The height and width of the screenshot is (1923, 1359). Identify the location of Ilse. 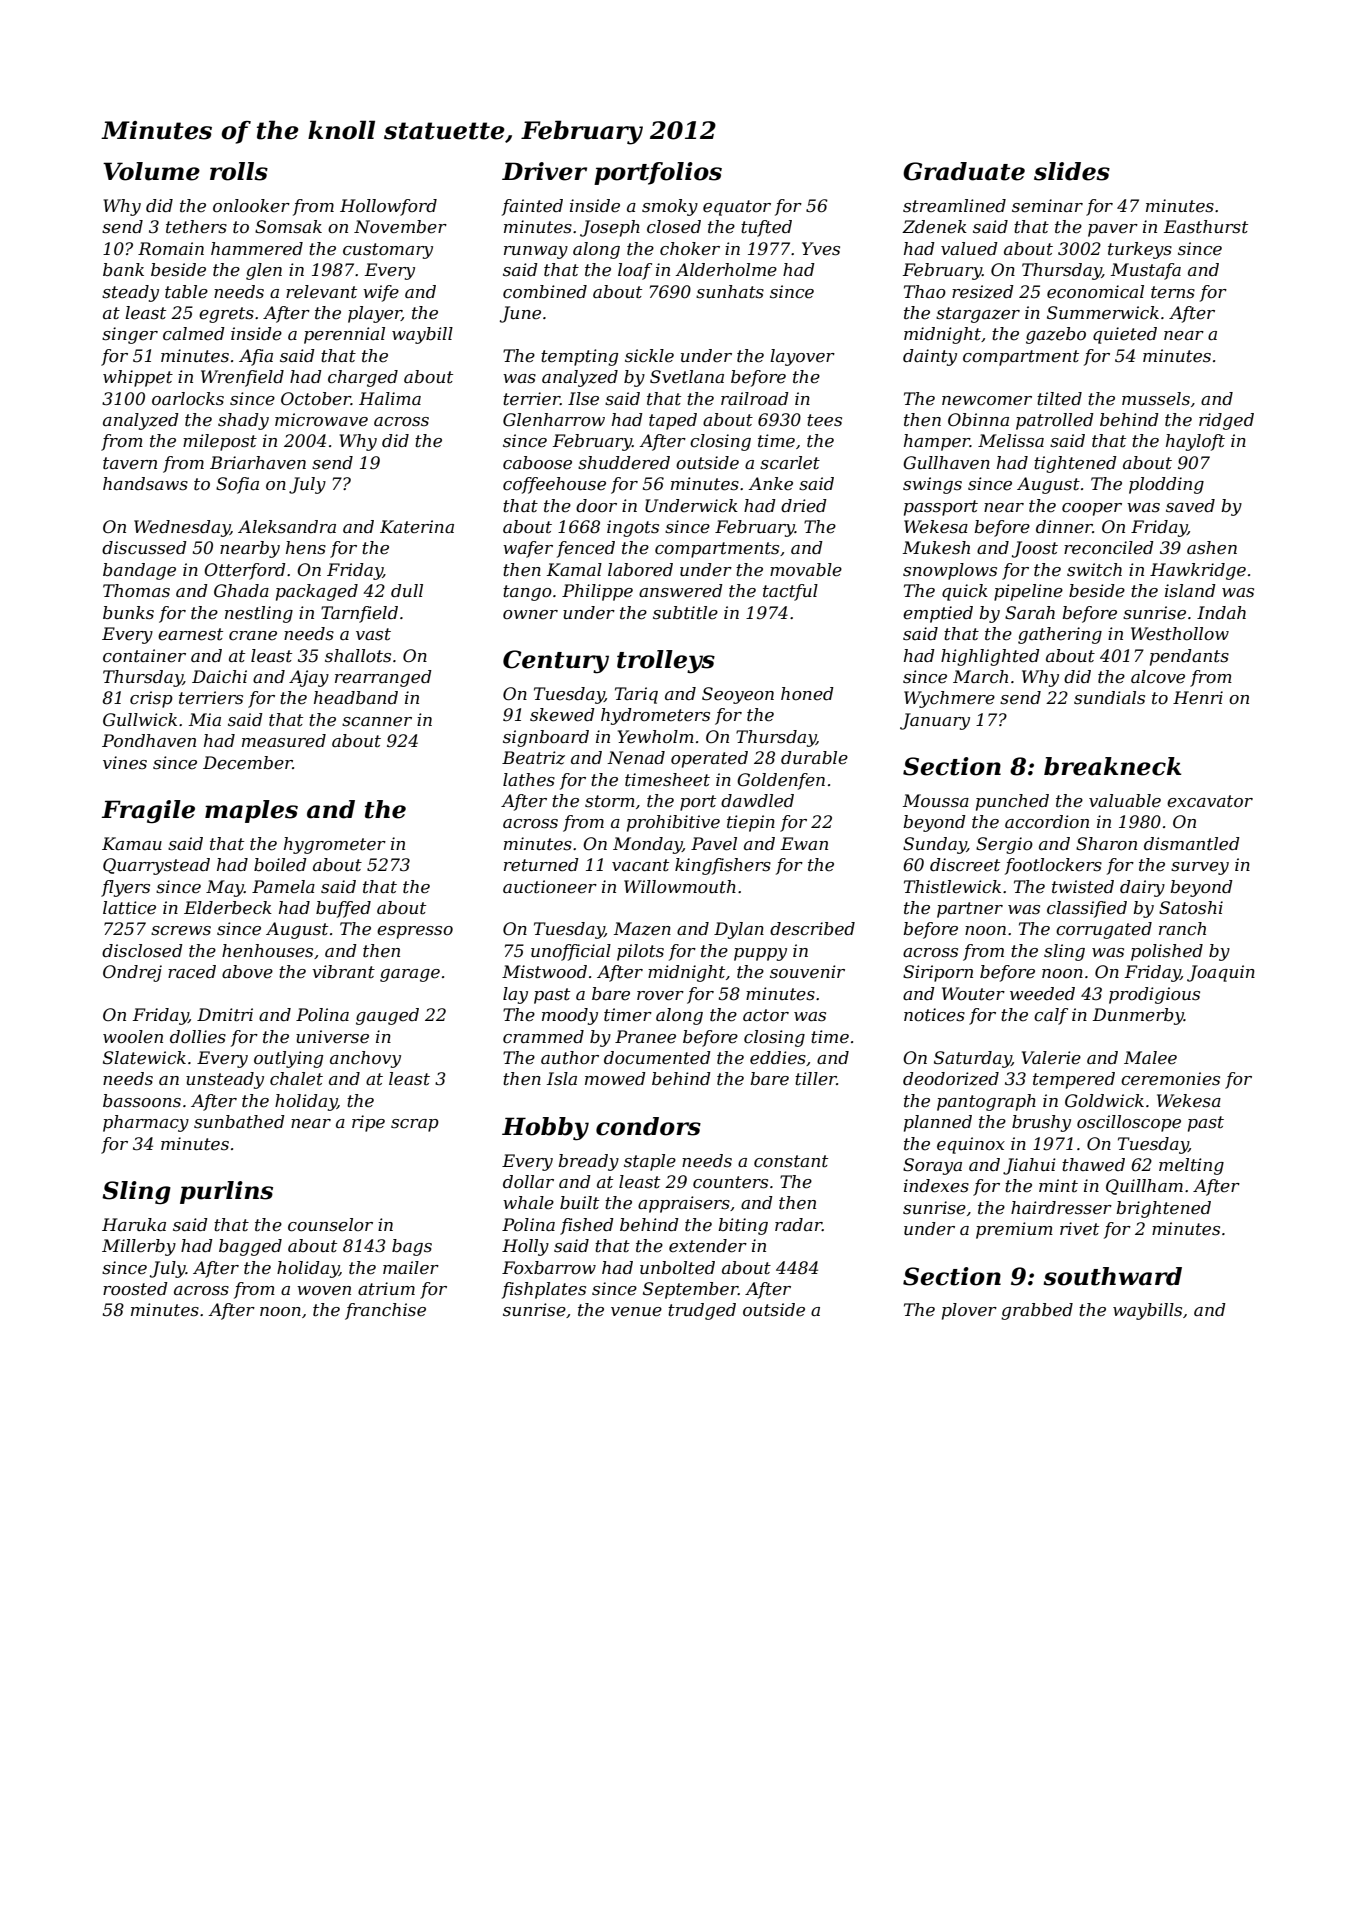
(583, 399).
